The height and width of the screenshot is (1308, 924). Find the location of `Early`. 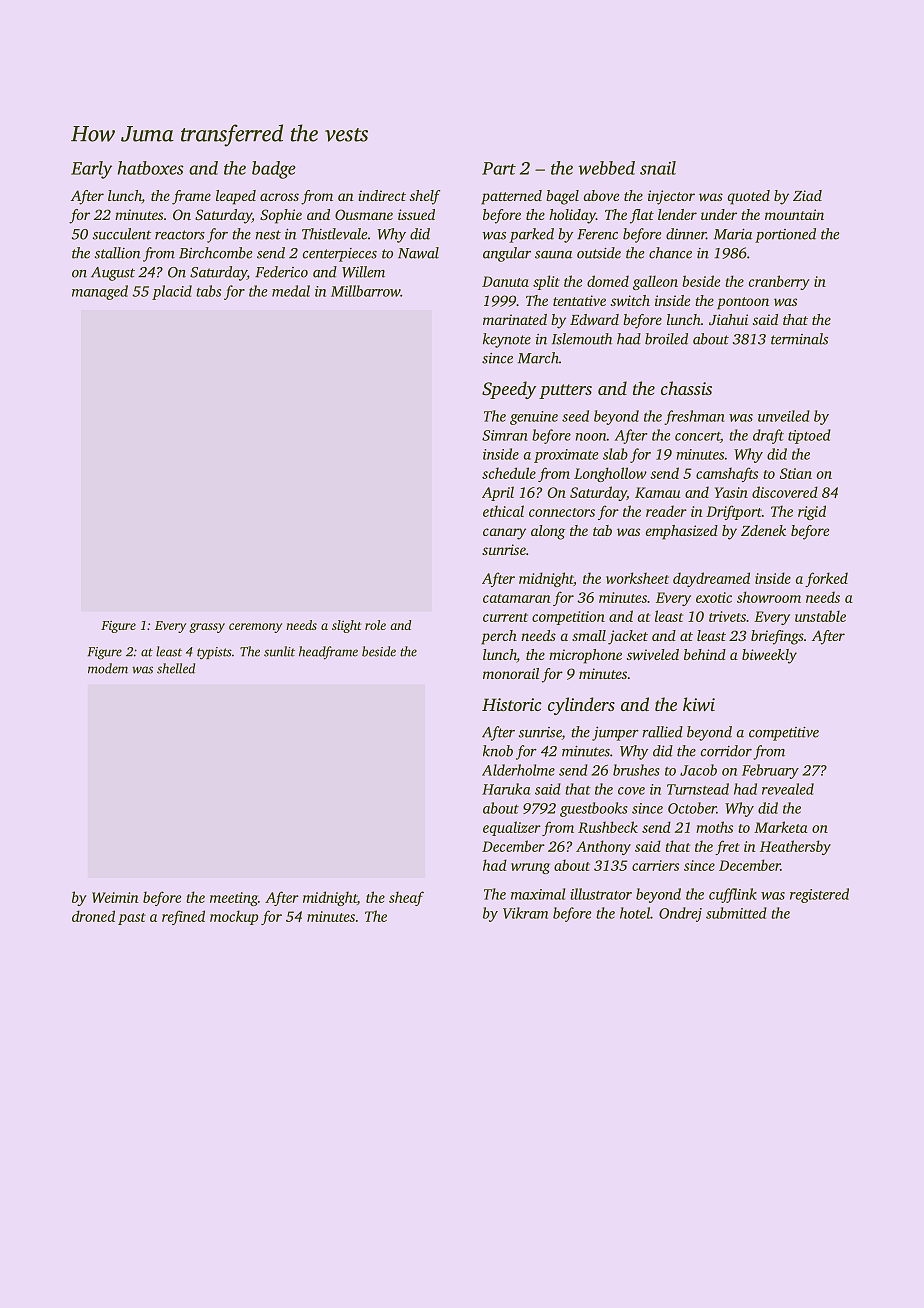

Early is located at coordinates (91, 170).
